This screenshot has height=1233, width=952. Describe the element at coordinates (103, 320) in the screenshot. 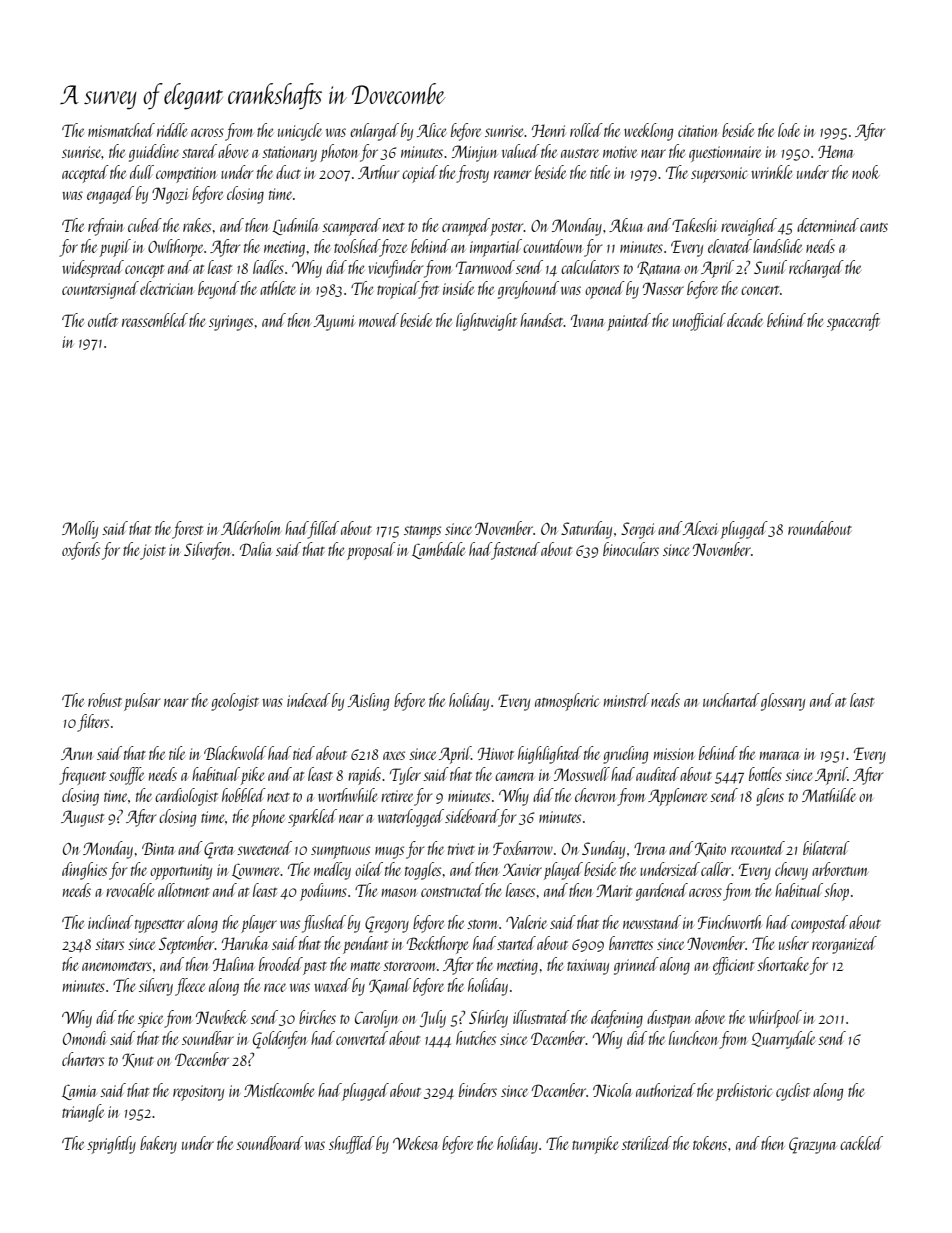

I see `outlet` at that location.
